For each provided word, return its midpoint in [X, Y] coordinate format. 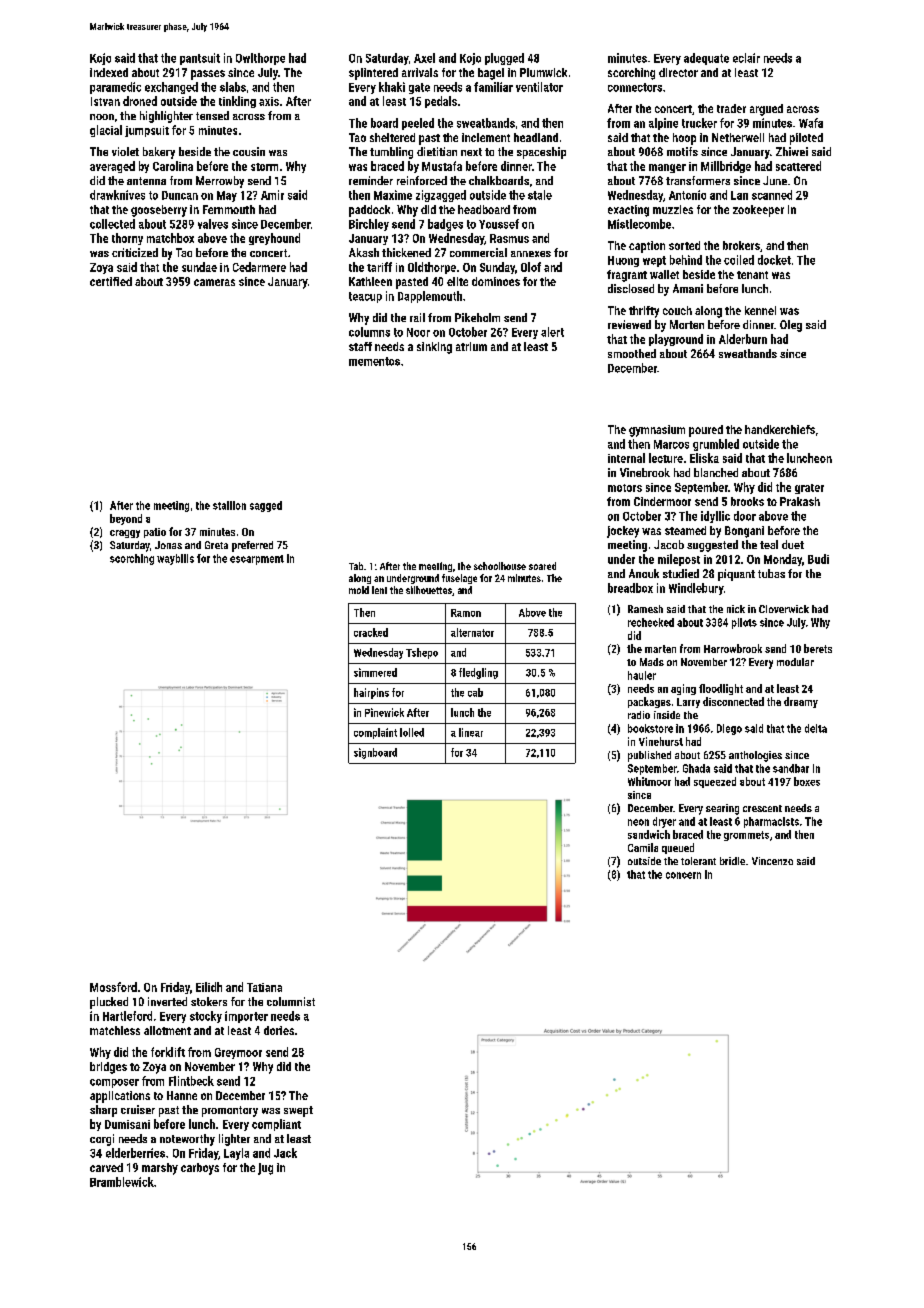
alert [552, 332]
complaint [375, 733]
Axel [424, 58]
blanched [716, 472]
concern [683, 875]
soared [542, 566]
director [678, 72]
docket [774, 260]
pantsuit [200, 59]
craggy [125, 534]
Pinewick [384, 712]
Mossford [113, 987]
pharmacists [771, 822]
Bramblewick [122, 1182]
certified [111, 281]
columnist [291, 1001]
